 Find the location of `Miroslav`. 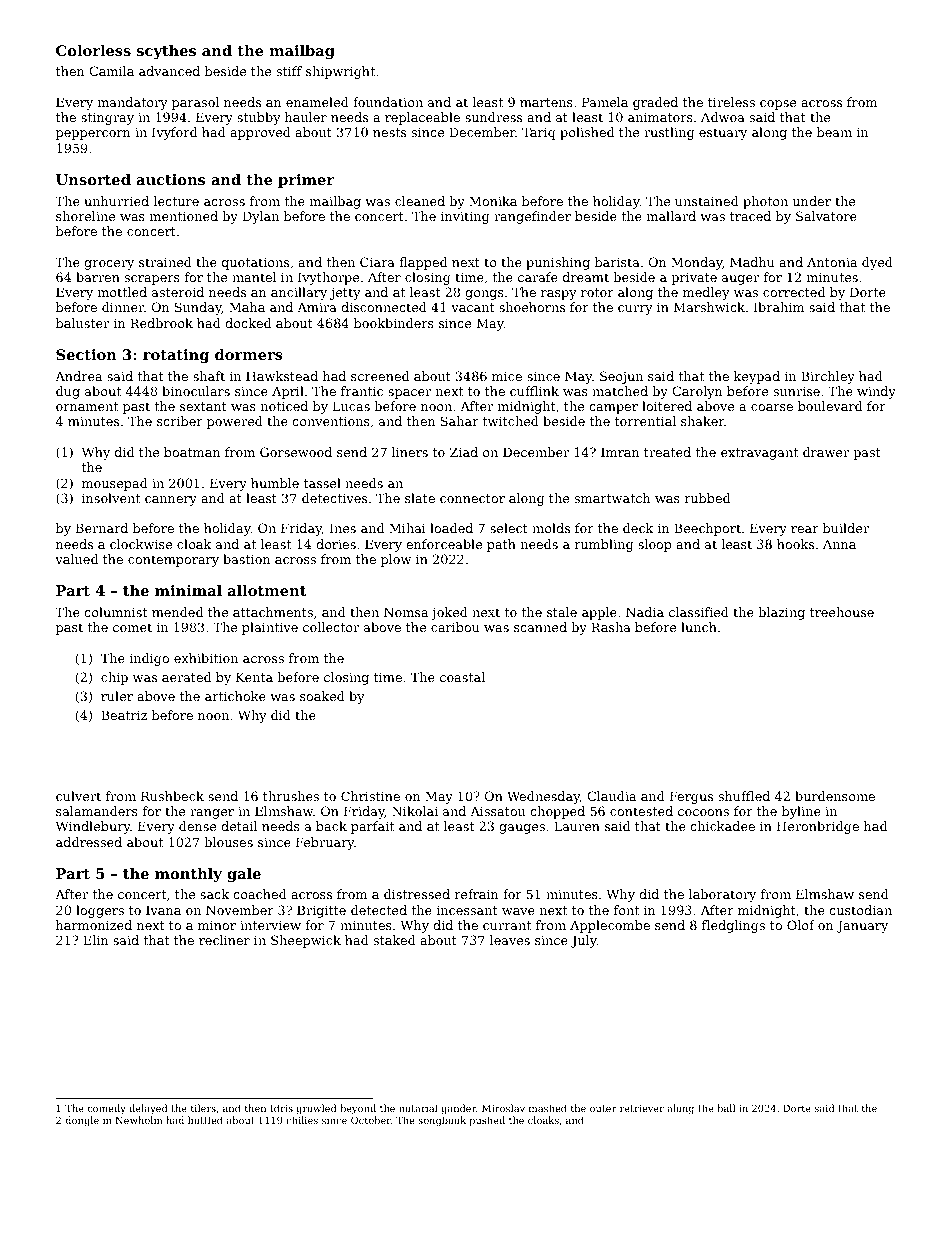

Miroslav is located at coordinates (503, 1108).
